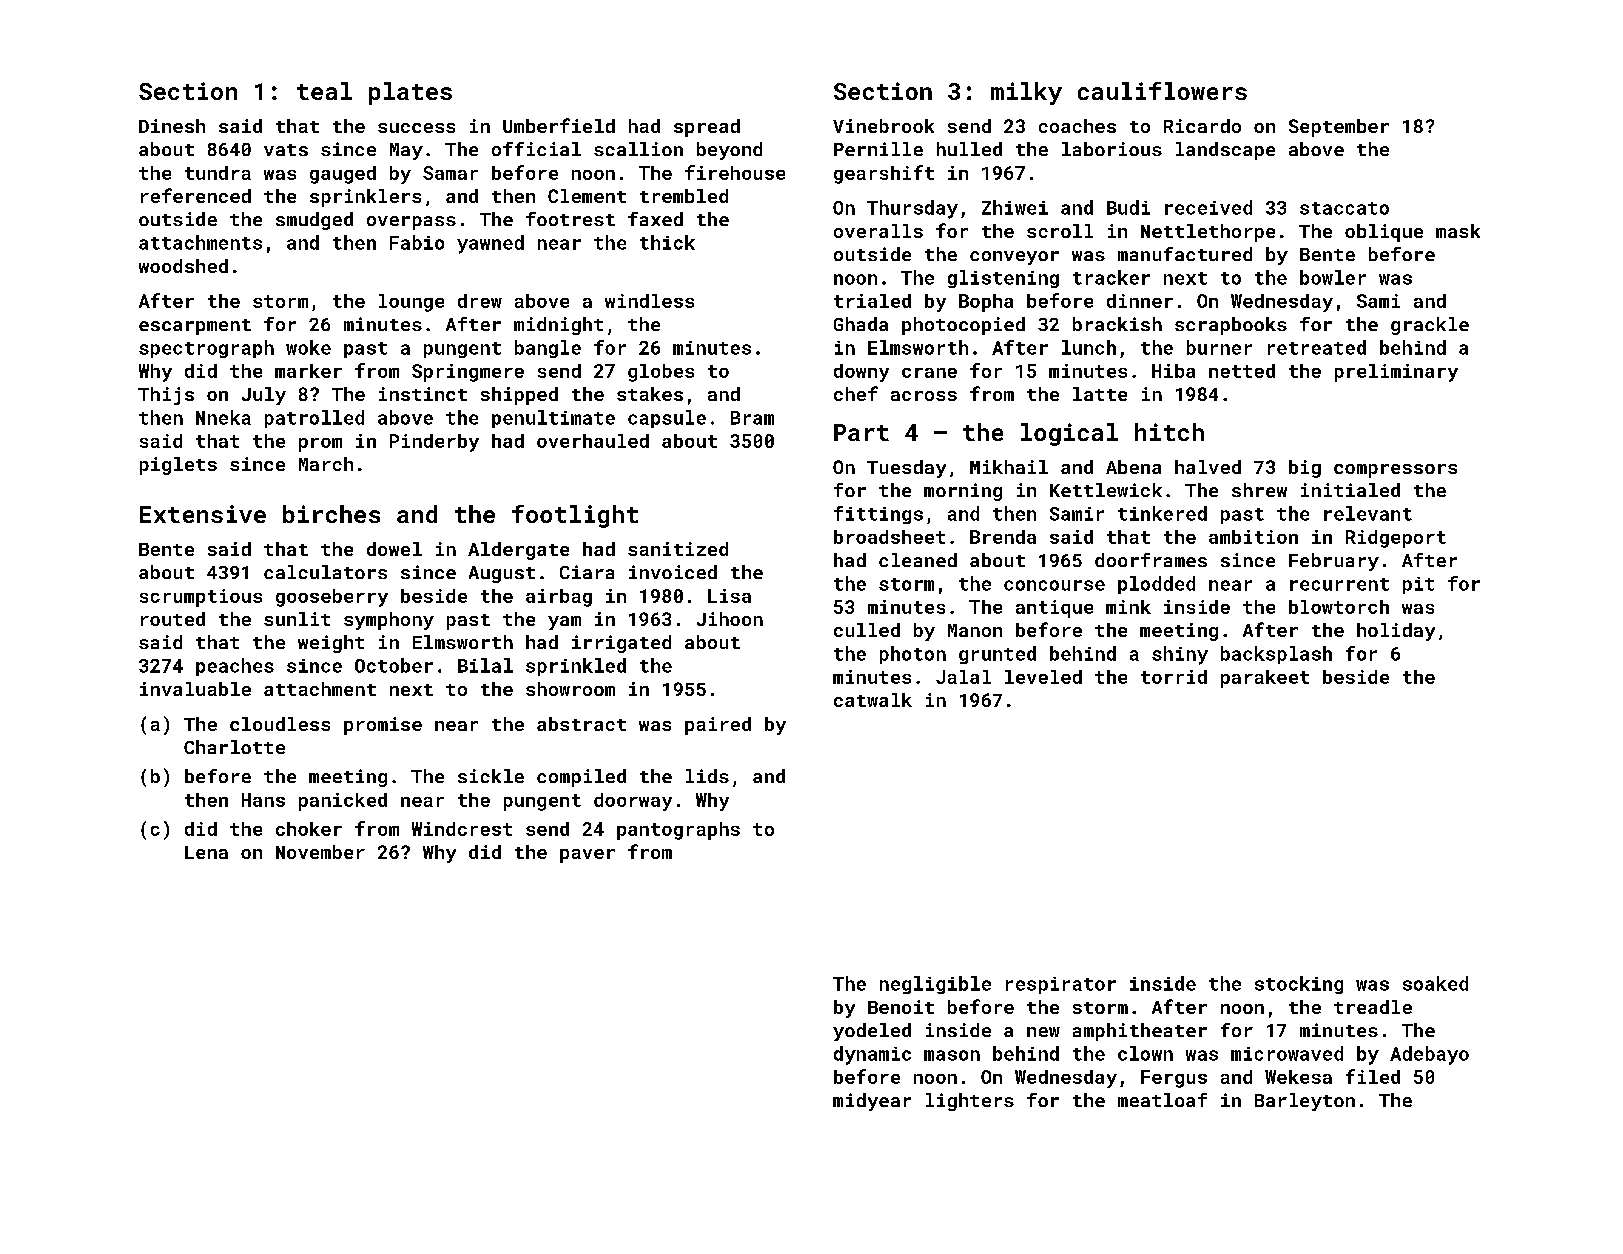 This screenshot has height=1254, width=1623. What do you see at coordinates (872, 1055) in the screenshot?
I see `dynamic` at bounding box center [872, 1055].
